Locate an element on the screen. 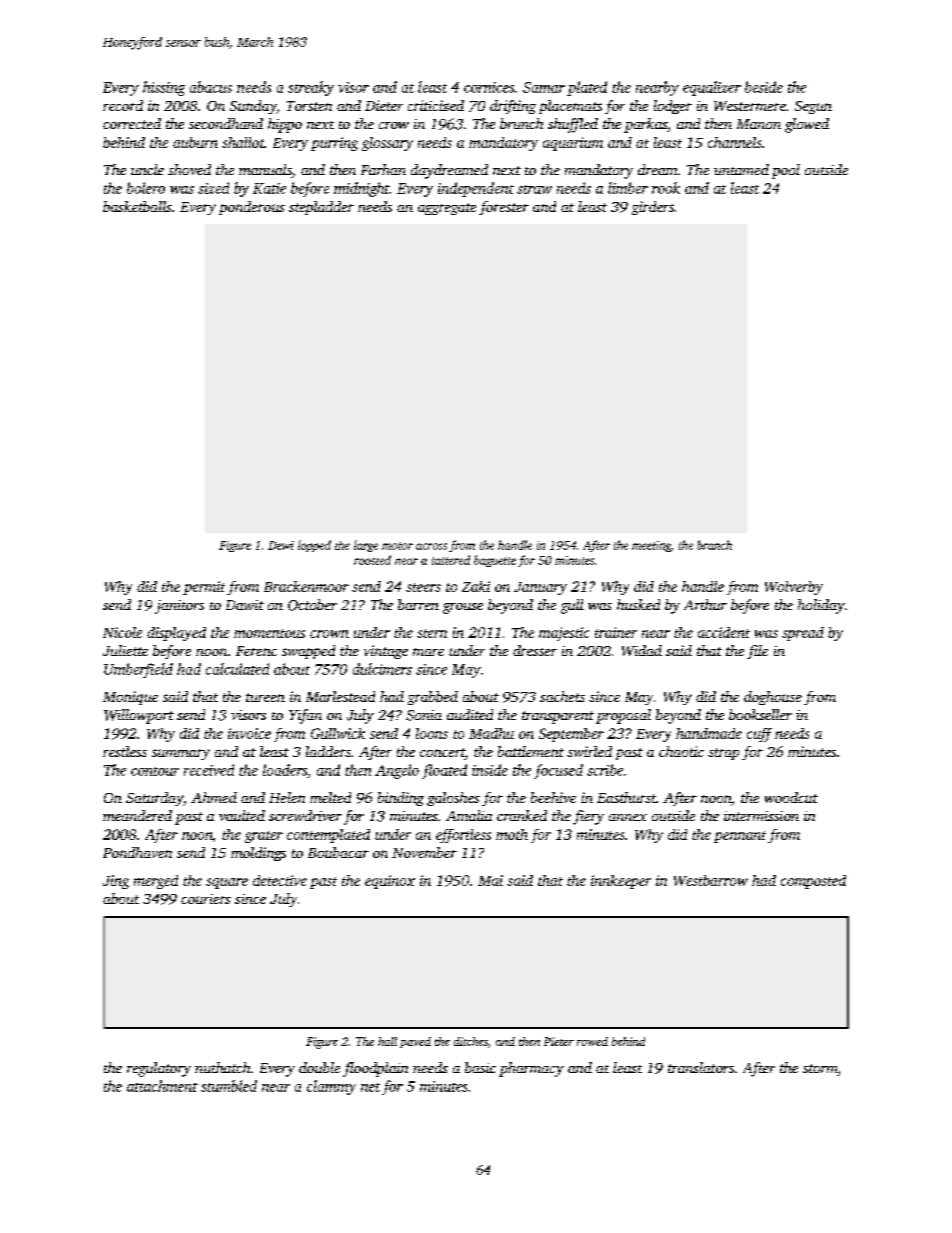 The width and height of the screenshot is (952, 1233). vintage is located at coordinates (386, 652).
